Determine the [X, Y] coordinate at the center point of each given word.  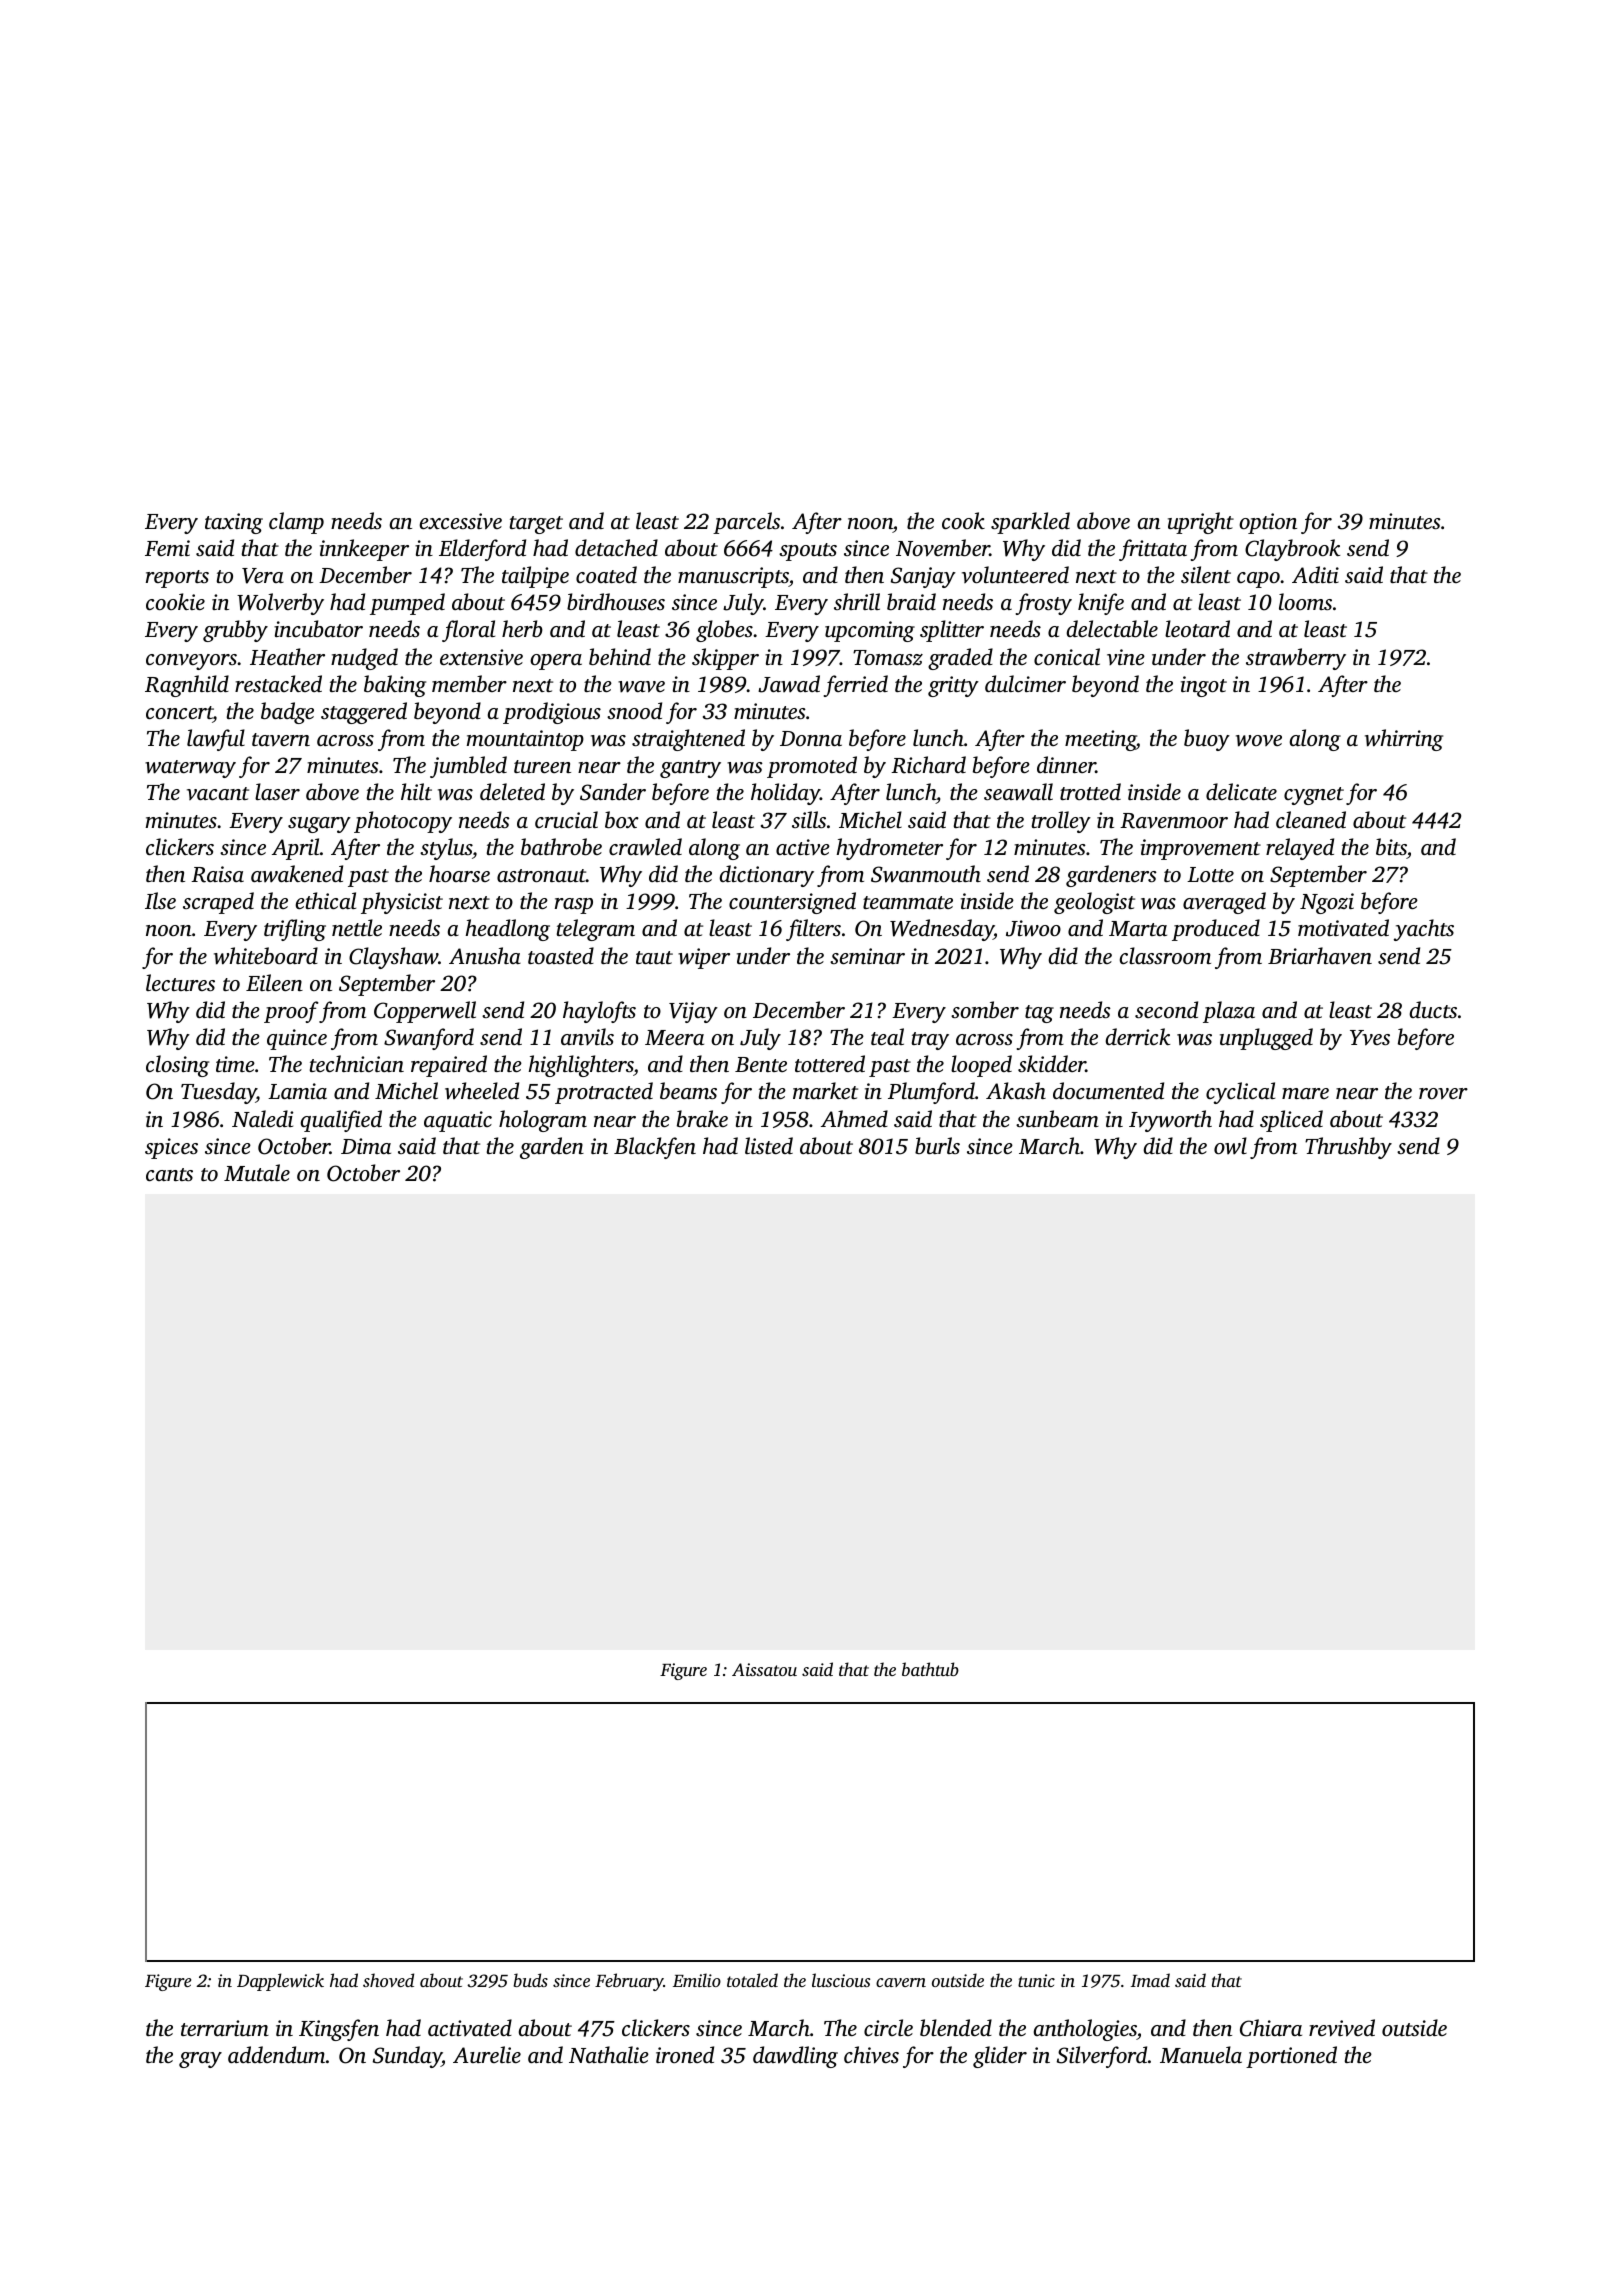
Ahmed [854, 1118]
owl [1230, 1146]
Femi [167, 548]
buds [530, 1980]
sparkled [1030, 523]
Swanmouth [926, 874]
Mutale [257, 1172]
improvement [1201, 849]
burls [937, 1145]
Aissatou [764, 1669]
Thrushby [1348, 1148]
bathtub [930, 1669]
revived [1342, 2028]
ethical [325, 900]
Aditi [1315, 574]
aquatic [458, 1121]
